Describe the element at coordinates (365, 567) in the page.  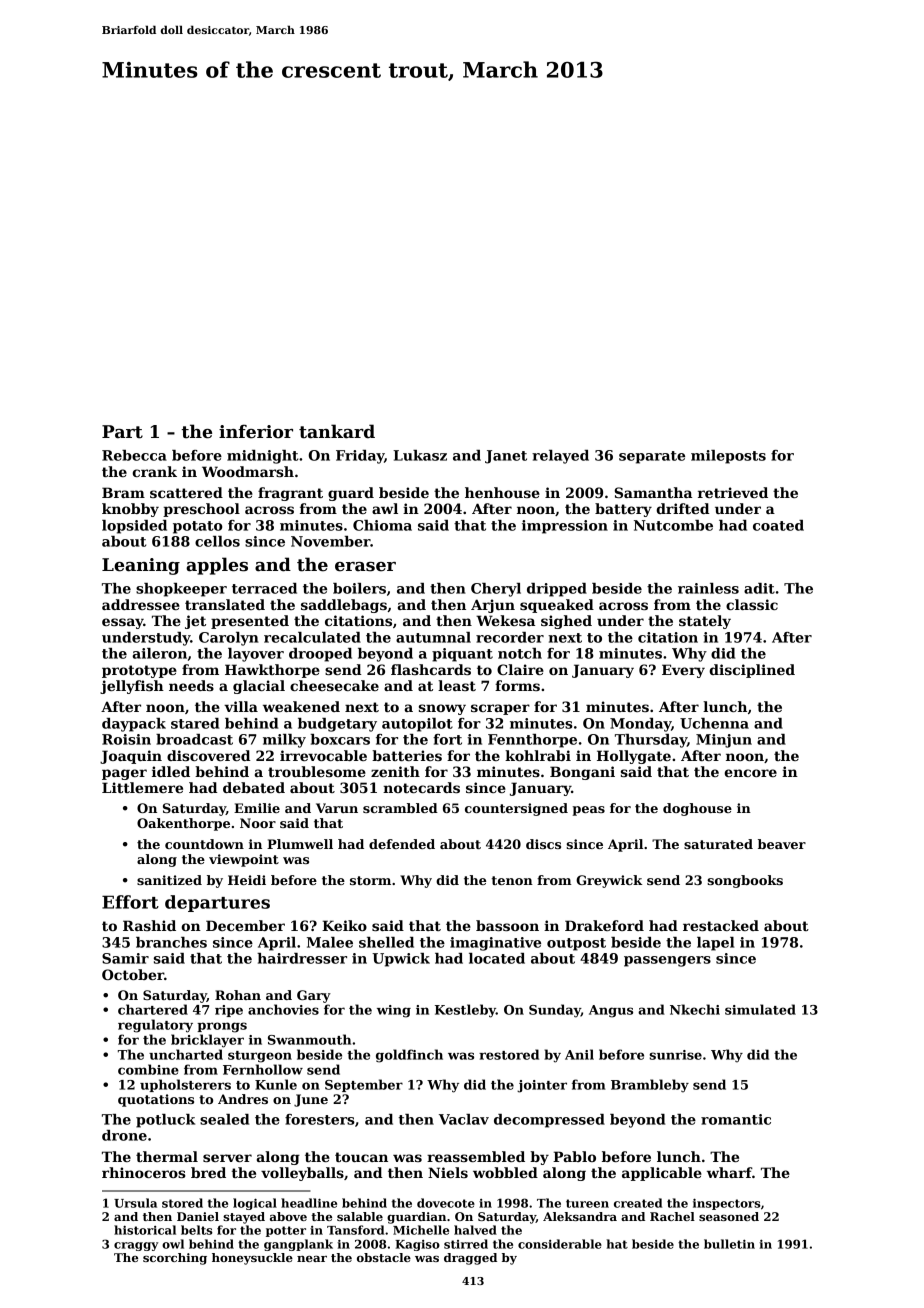
I see `eraser` at that location.
